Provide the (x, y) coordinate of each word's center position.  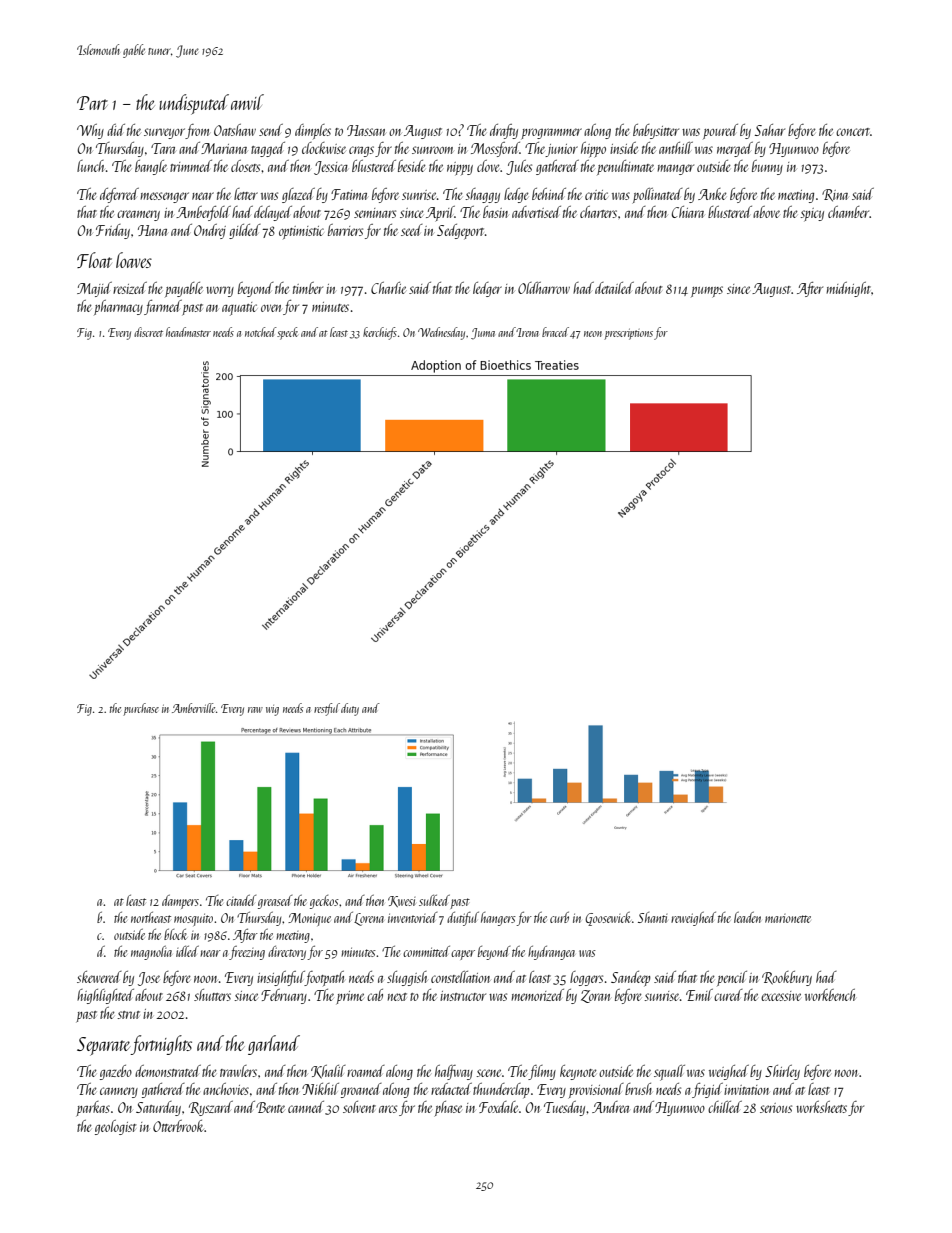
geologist (116, 1127)
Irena (527, 332)
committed (426, 951)
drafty (504, 131)
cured (728, 995)
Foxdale (498, 1107)
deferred (119, 195)
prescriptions (628, 334)
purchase (141, 709)
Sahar (770, 130)
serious (776, 1108)
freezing (247, 953)
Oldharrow (544, 288)
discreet (148, 332)
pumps (707, 292)
